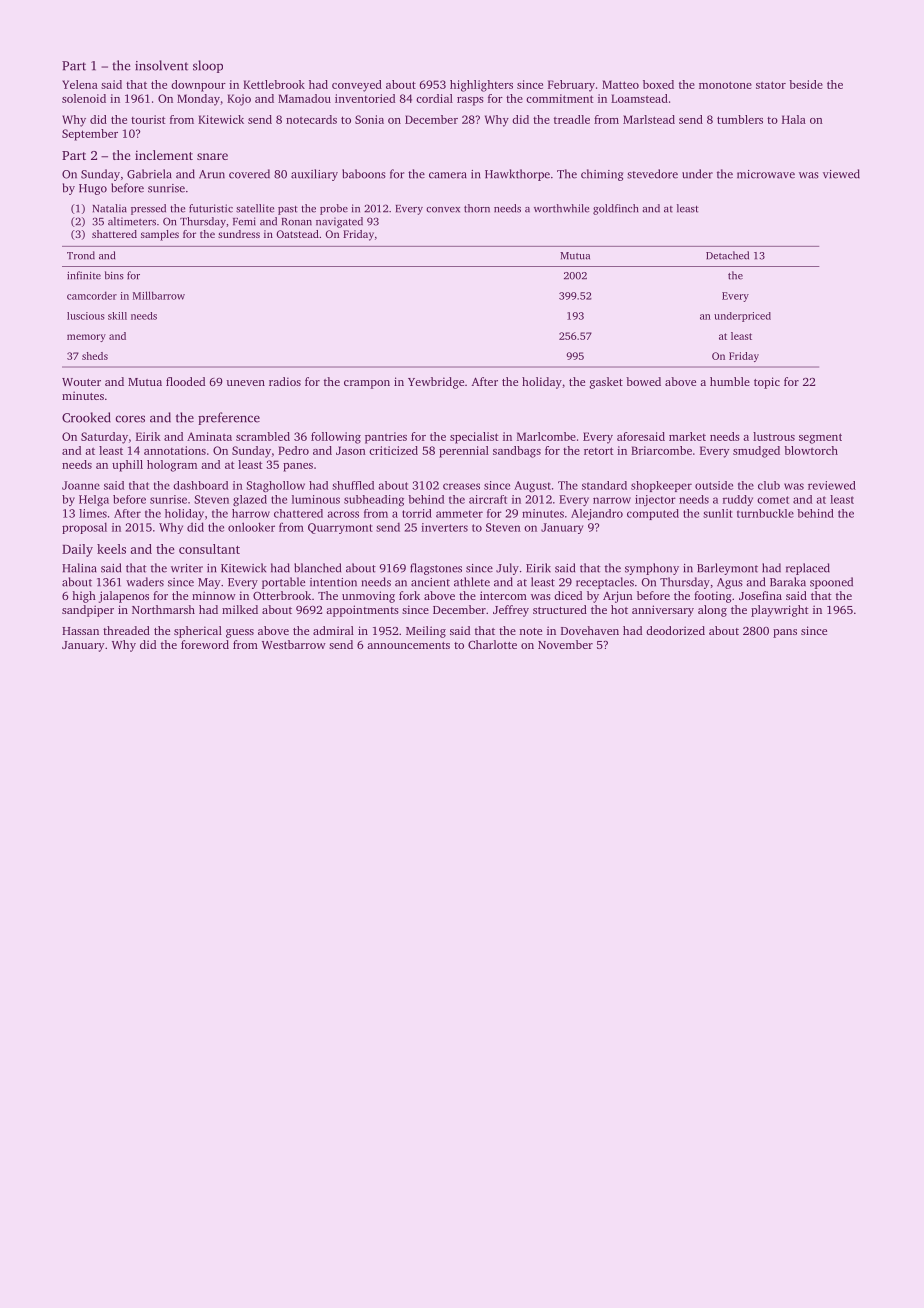 This image has height=1308, width=924. I want to click on insolvent, so click(161, 65).
